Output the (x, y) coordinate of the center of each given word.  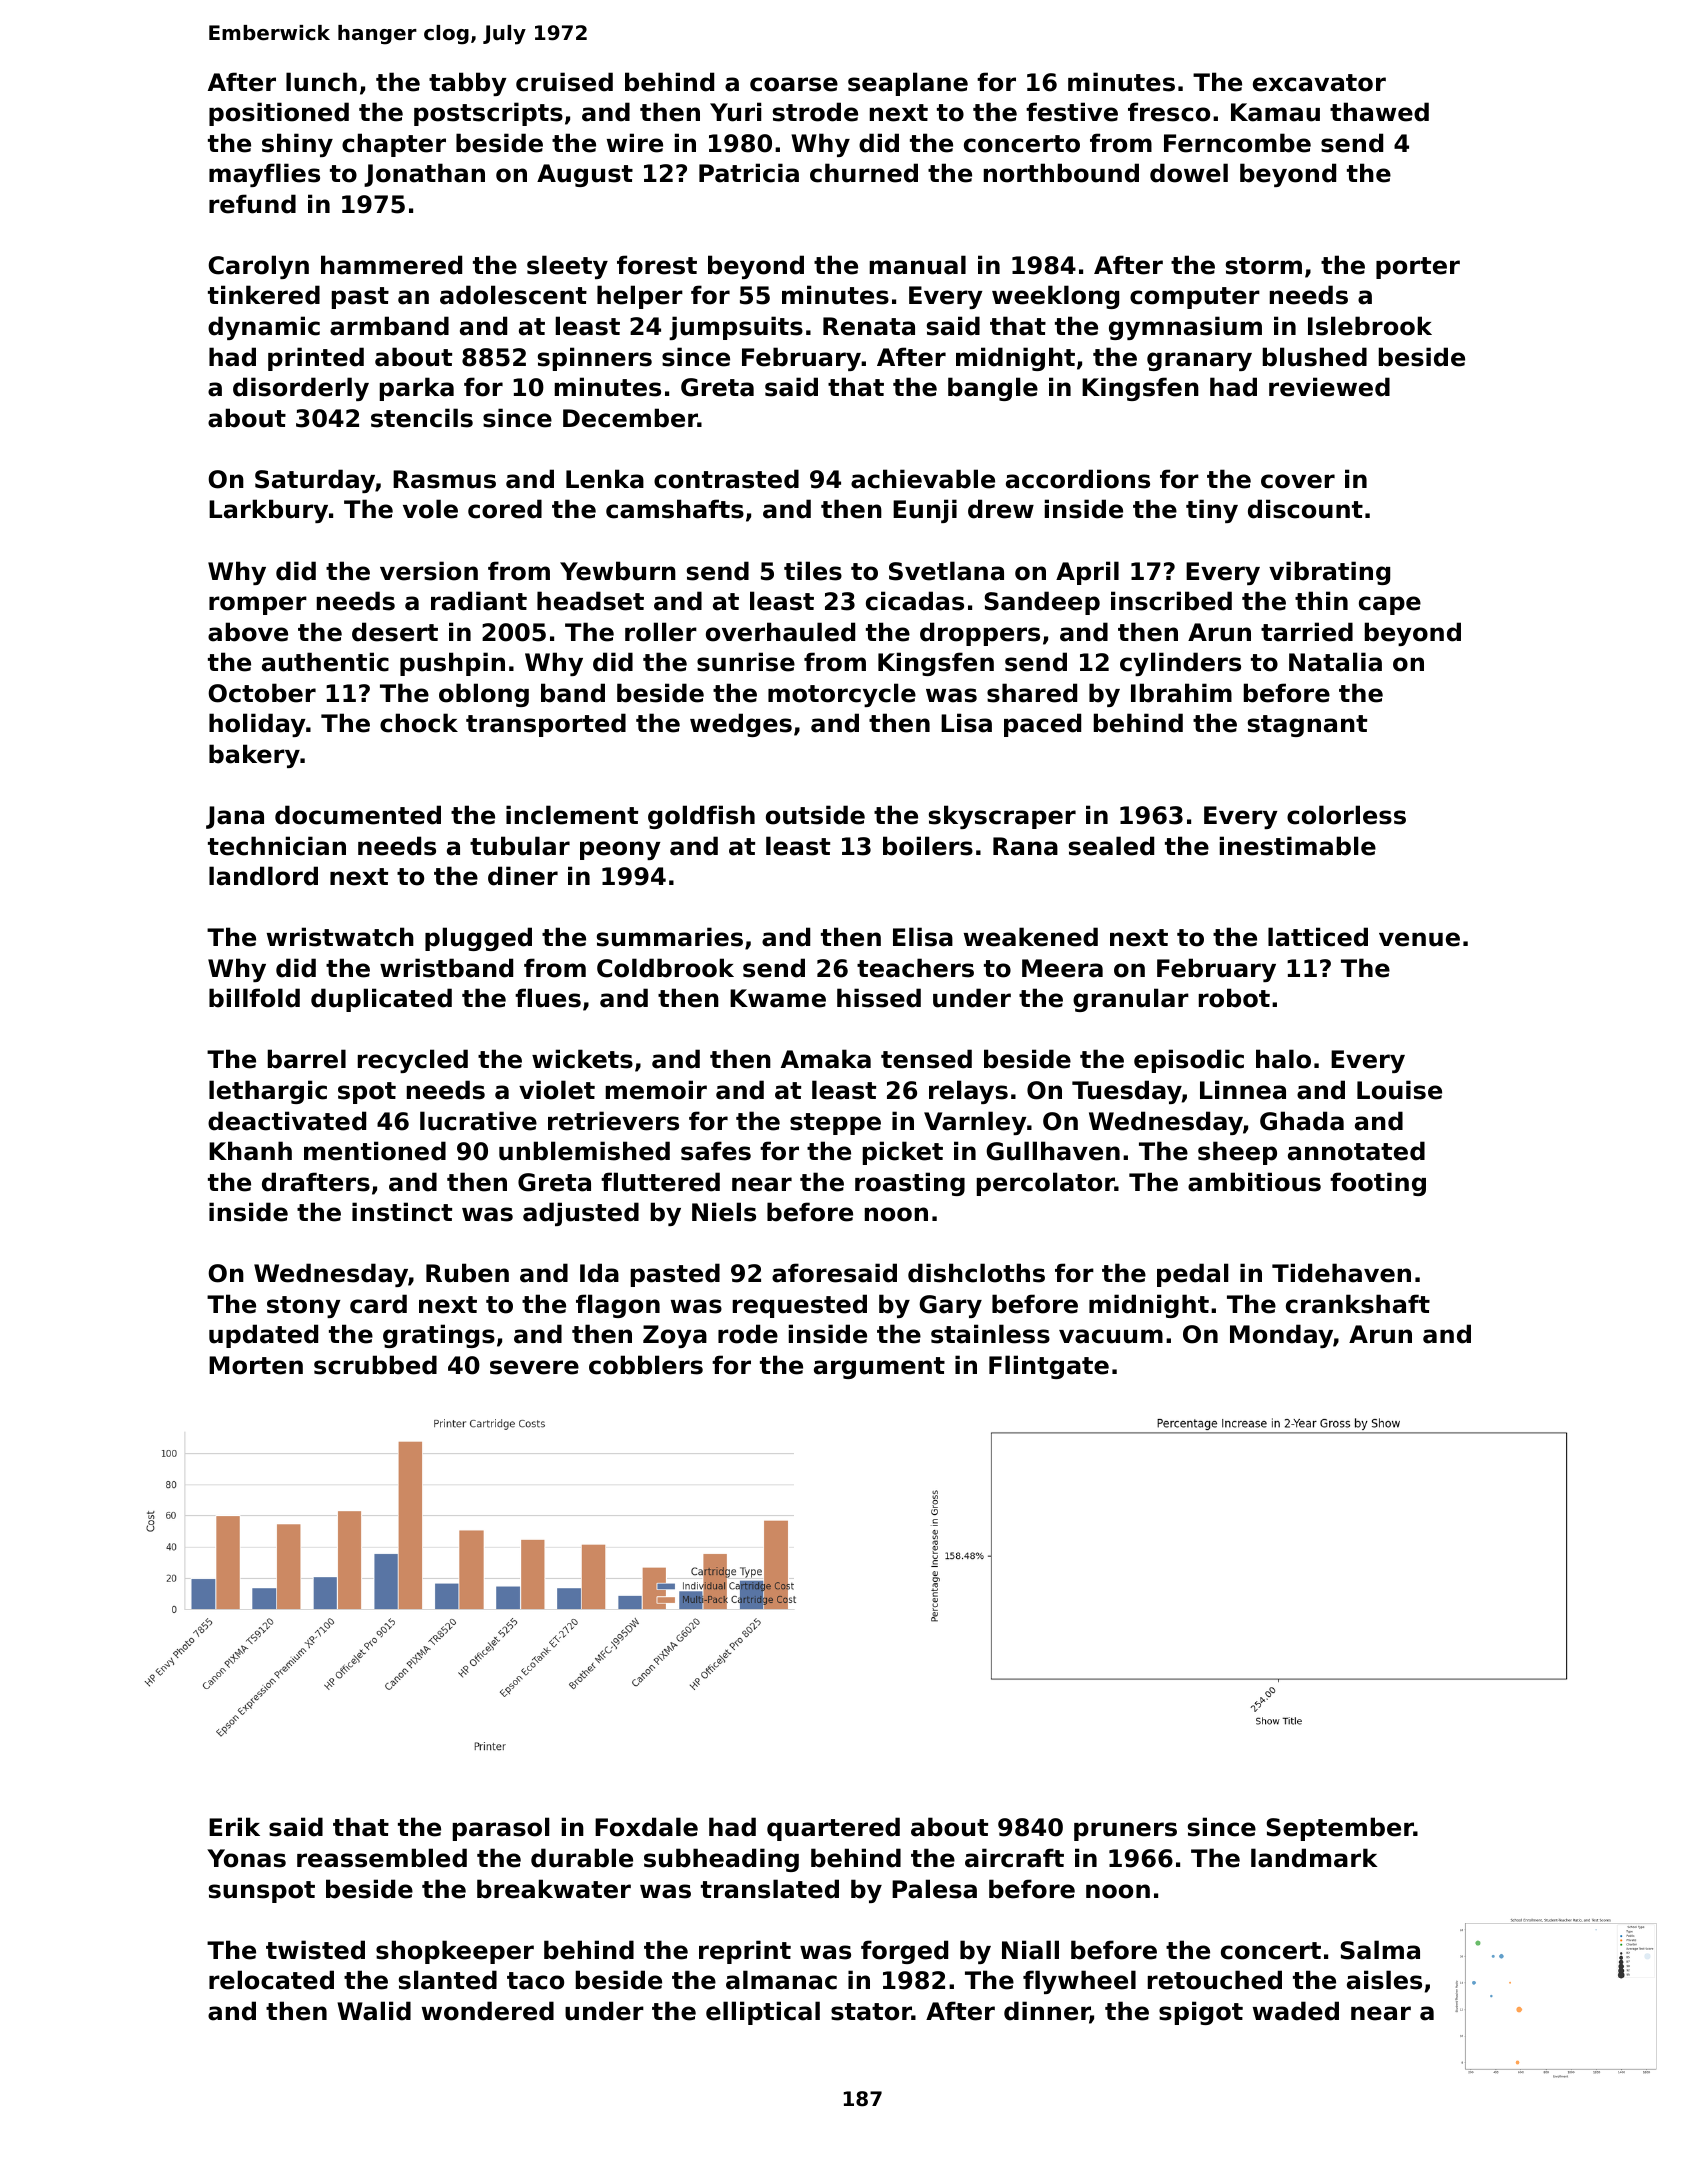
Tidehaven (1341, 1273)
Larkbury (268, 511)
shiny (297, 145)
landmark (1314, 1858)
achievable (923, 479)
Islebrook (1370, 326)
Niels (724, 1212)
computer (1195, 298)
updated (263, 1336)
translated (770, 1889)
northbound (1061, 173)
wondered (488, 2011)
